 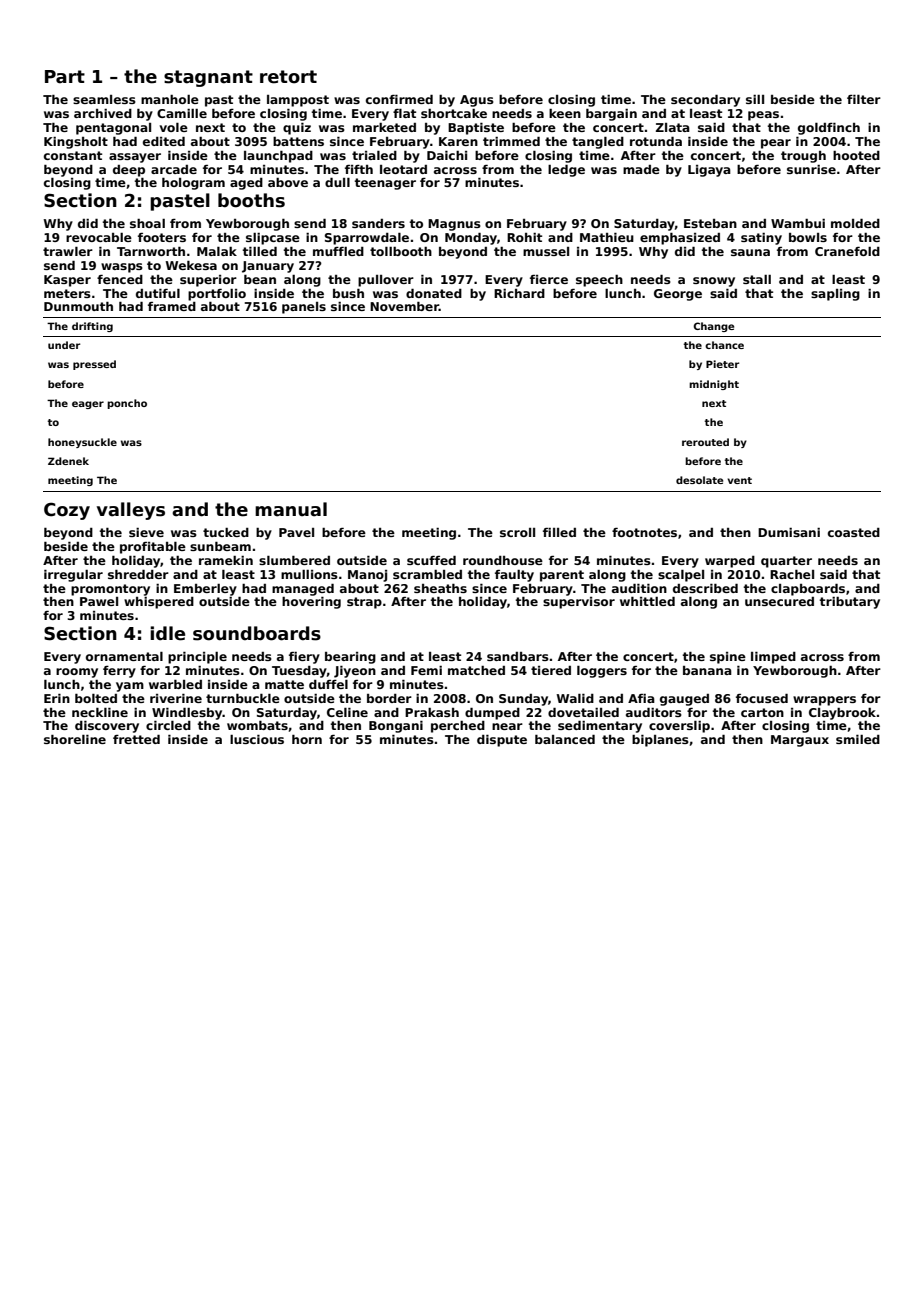 I want to click on fretted, so click(x=136, y=739).
